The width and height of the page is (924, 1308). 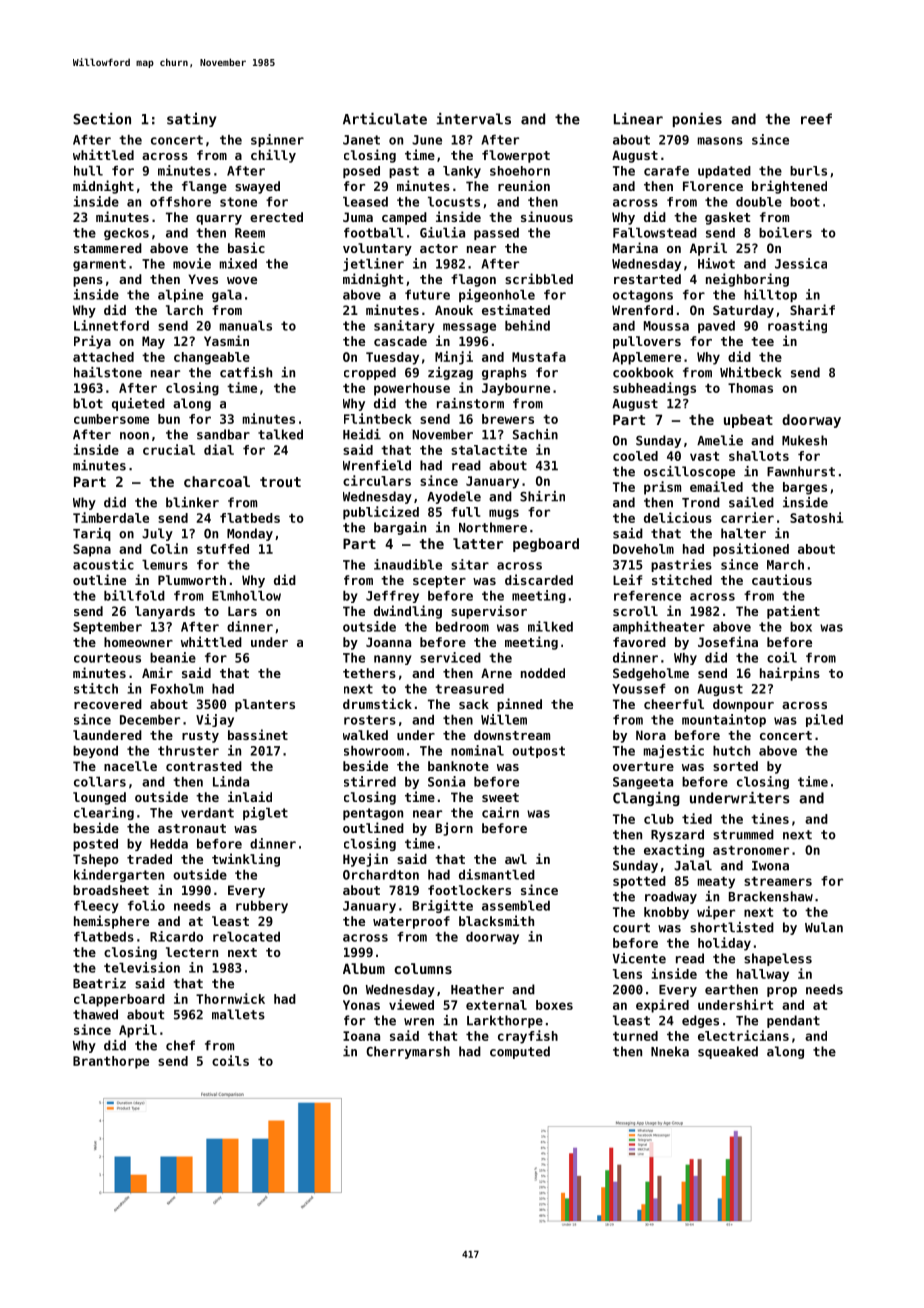 I want to click on meaty, so click(x=716, y=882).
